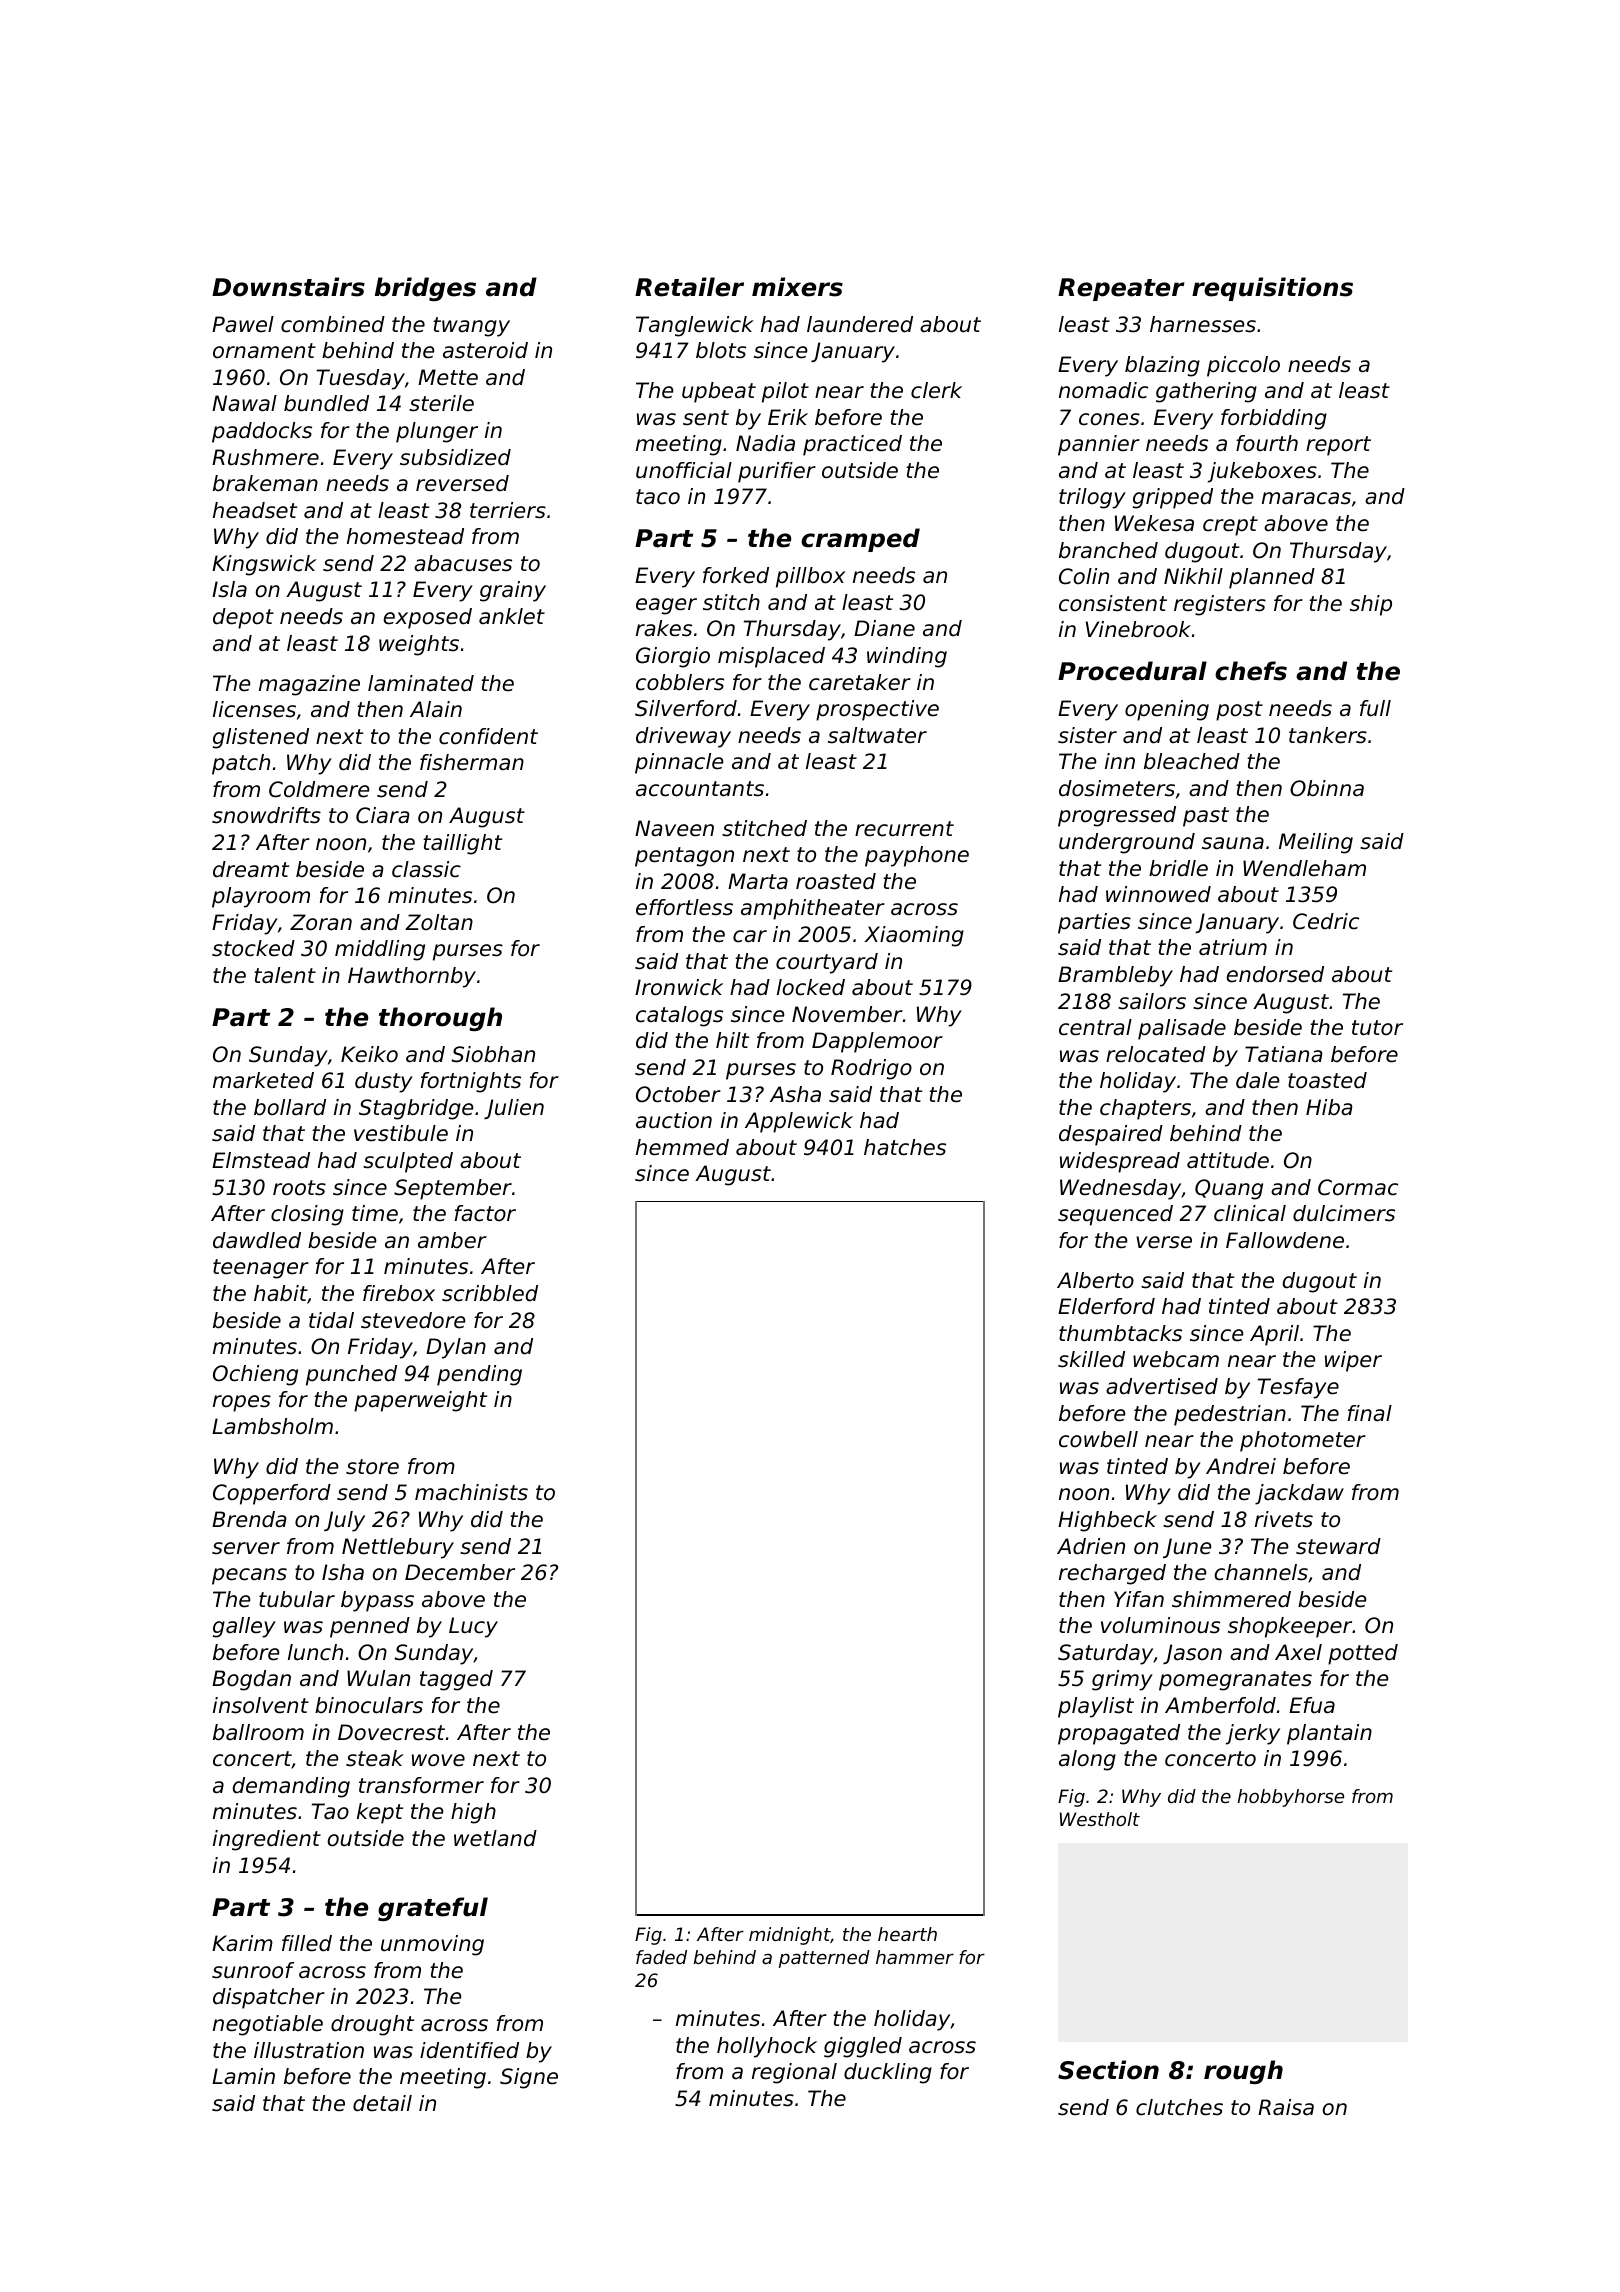  I want to click on requisitions, so click(1272, 289).
